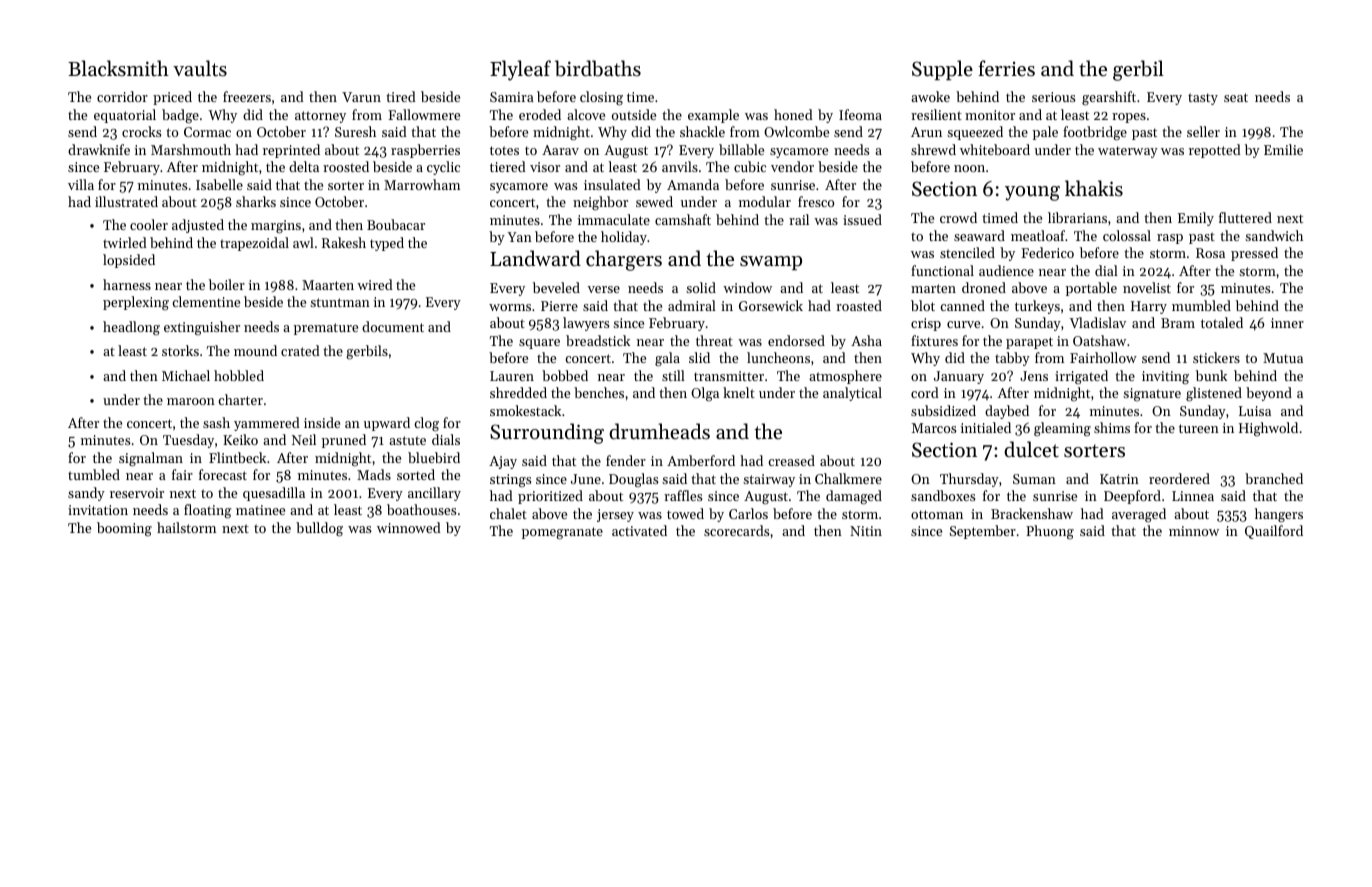  I want to click on Cormac, so click(207, 132).
